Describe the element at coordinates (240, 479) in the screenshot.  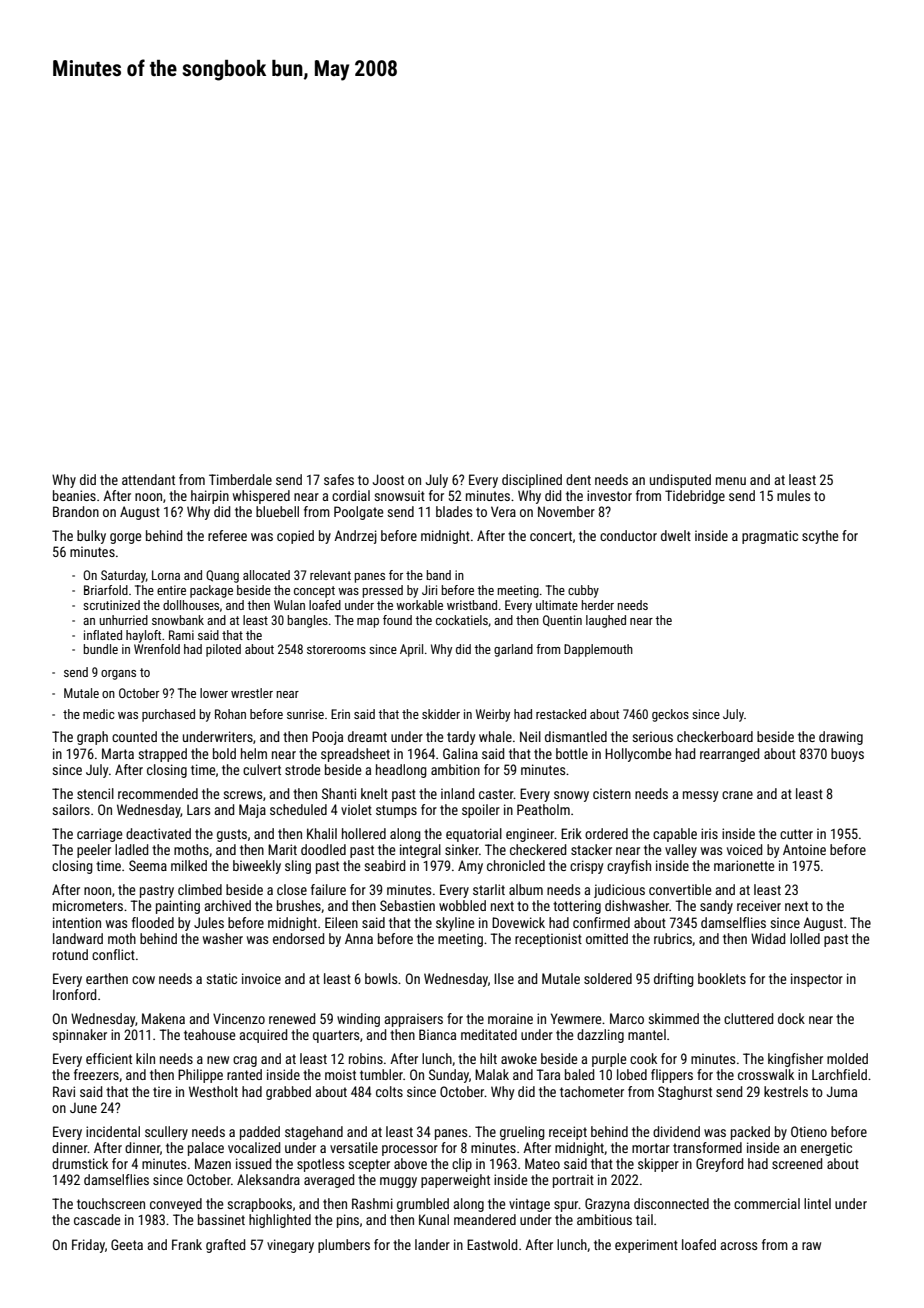
I see `Timberdale` at that location.
